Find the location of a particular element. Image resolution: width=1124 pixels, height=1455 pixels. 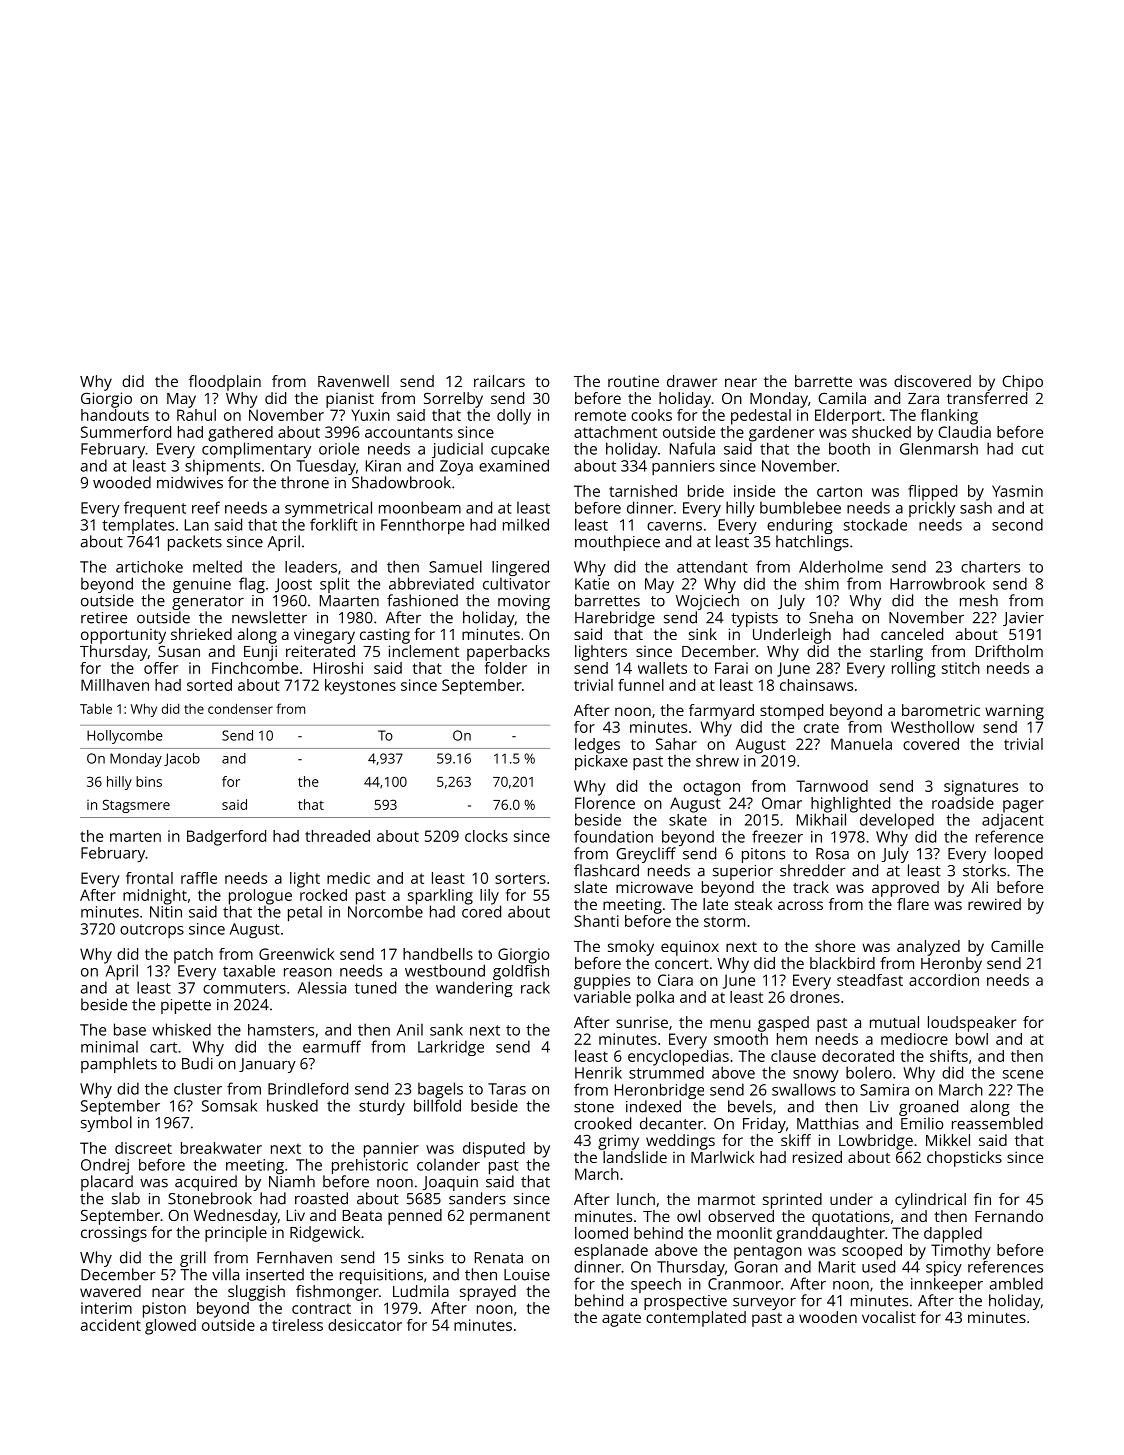

flashcard is located at coordinates (606, 870).
